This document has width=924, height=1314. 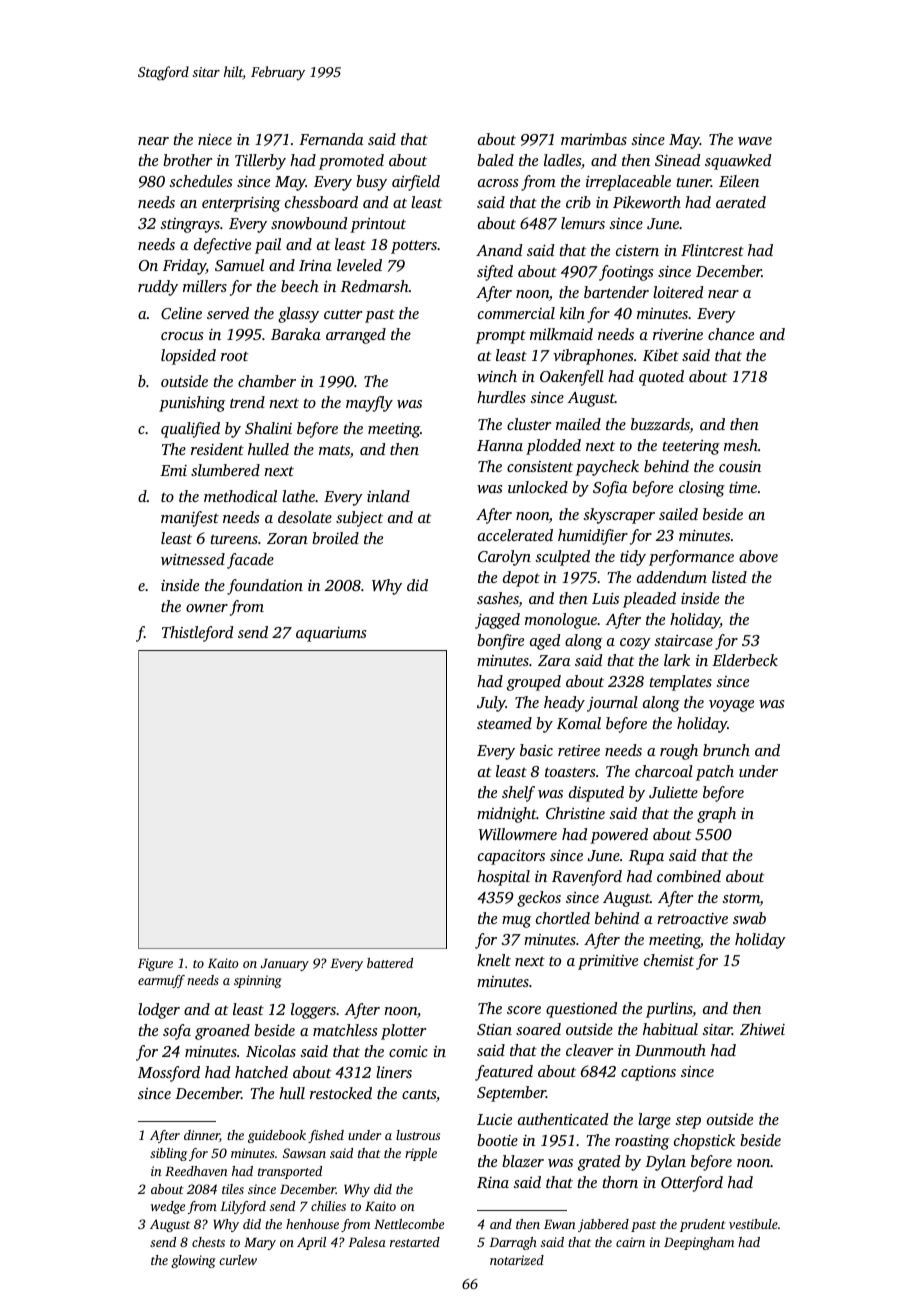 What do you see at coordinates (369, 404) in the document?
I see `mayfly` at bounding box center [369, 404].
